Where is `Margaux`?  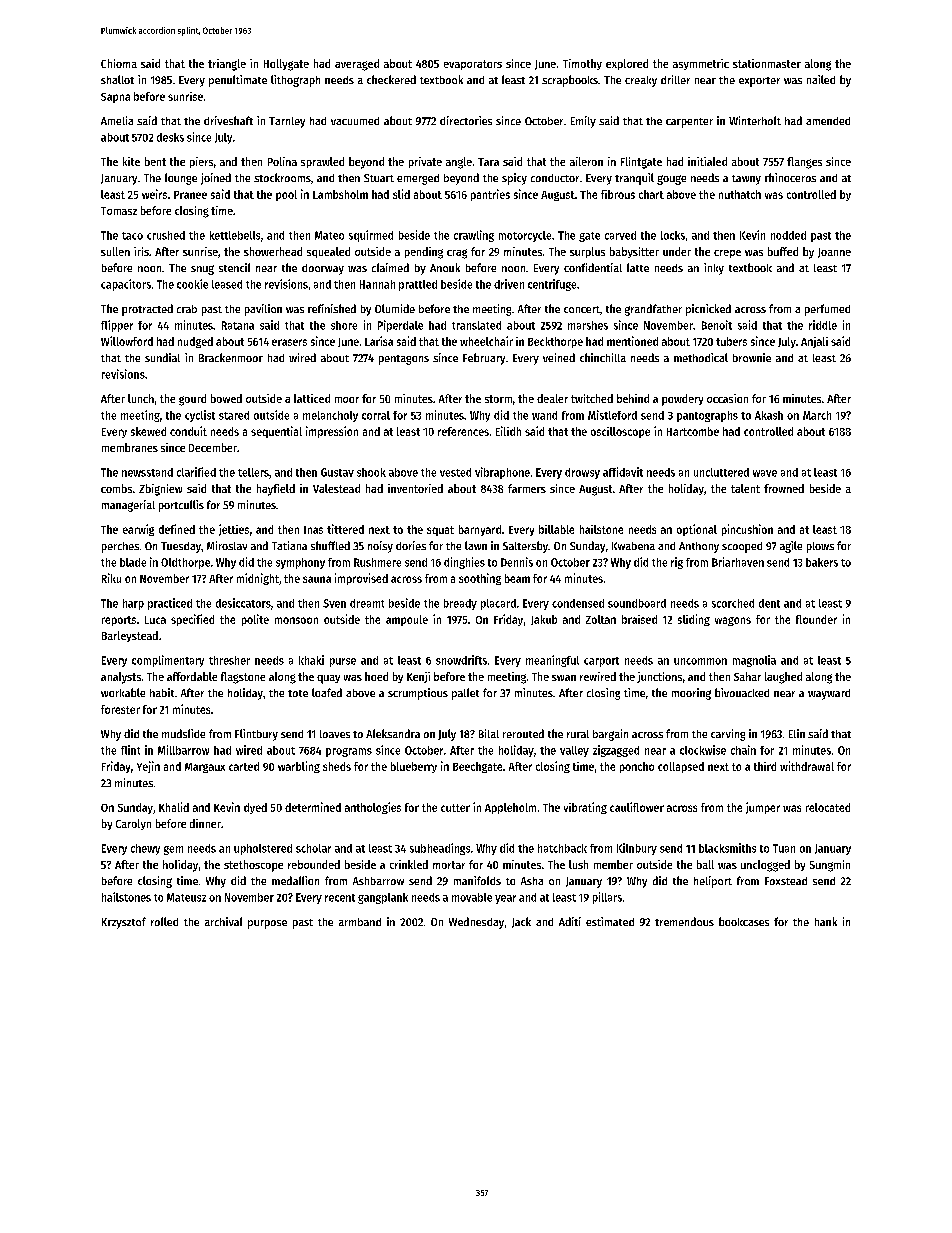
Margaux is located at coordinates (205, 768).
